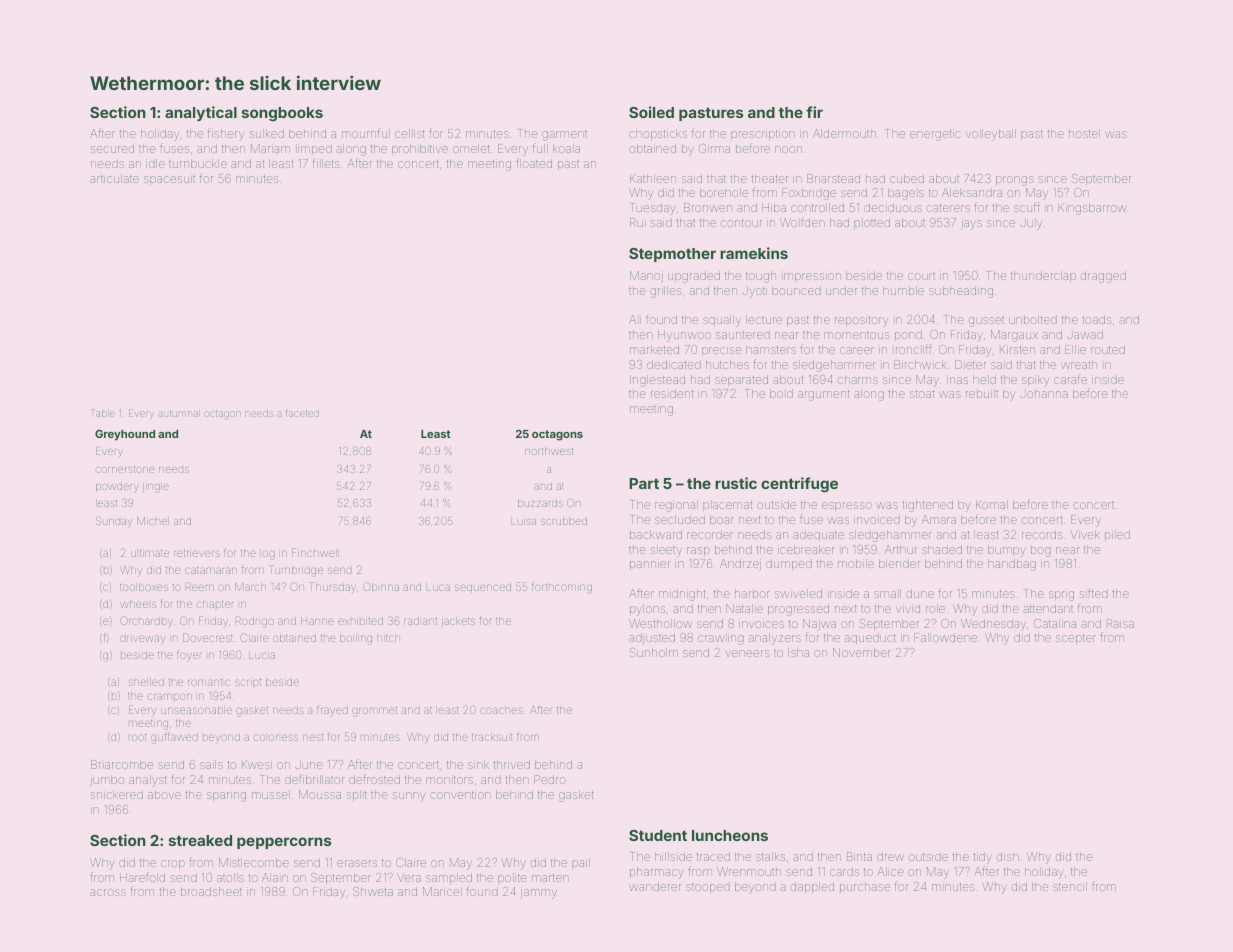  I want to click on tracksuit, so click(492, 737).
